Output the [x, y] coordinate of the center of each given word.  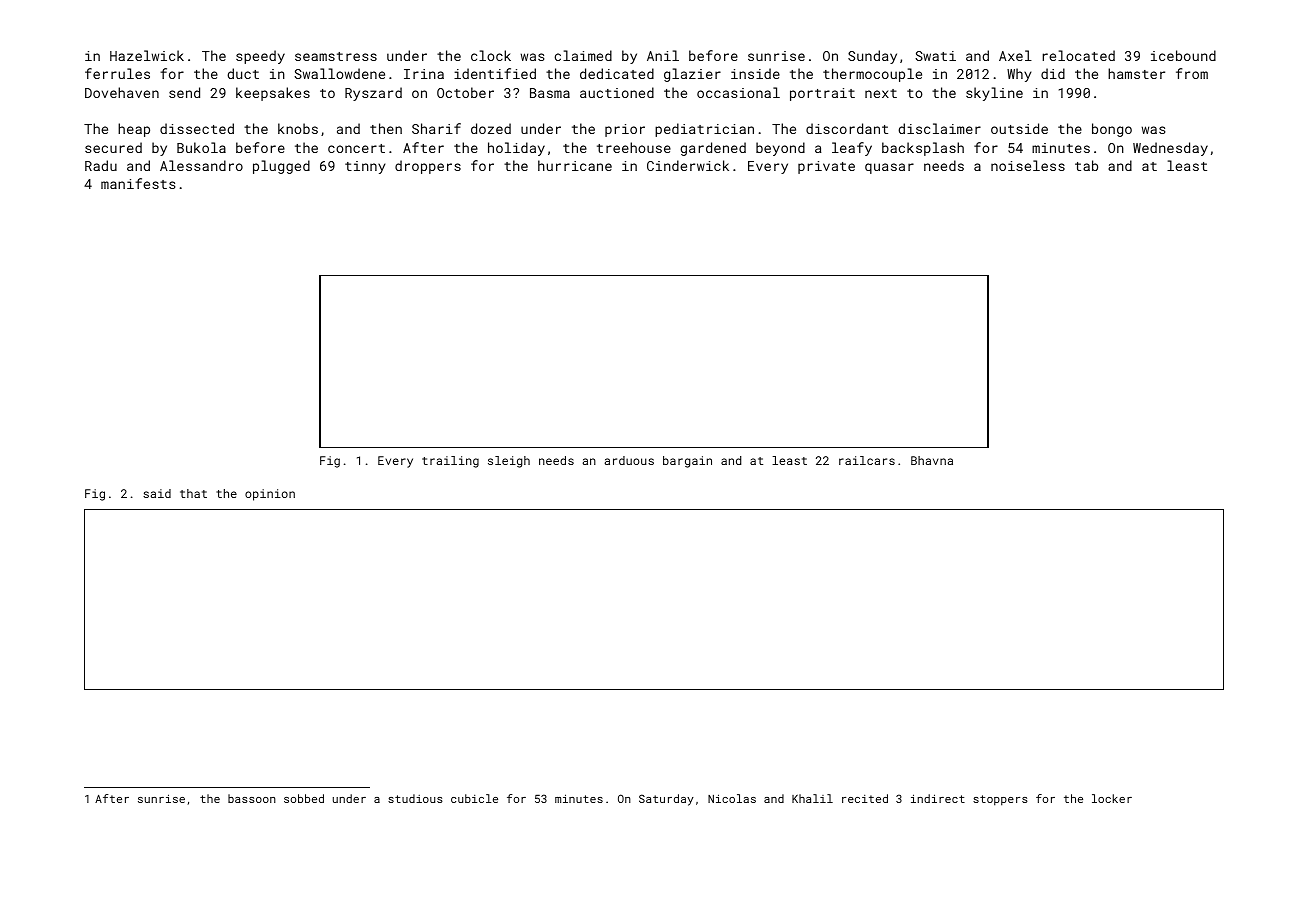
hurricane [575, 165]
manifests [138, 183]
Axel [1015, 55]
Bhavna [932, 460]
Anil [663, 55]
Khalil [812, 798]
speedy [260, 57]
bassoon [252, 798]
